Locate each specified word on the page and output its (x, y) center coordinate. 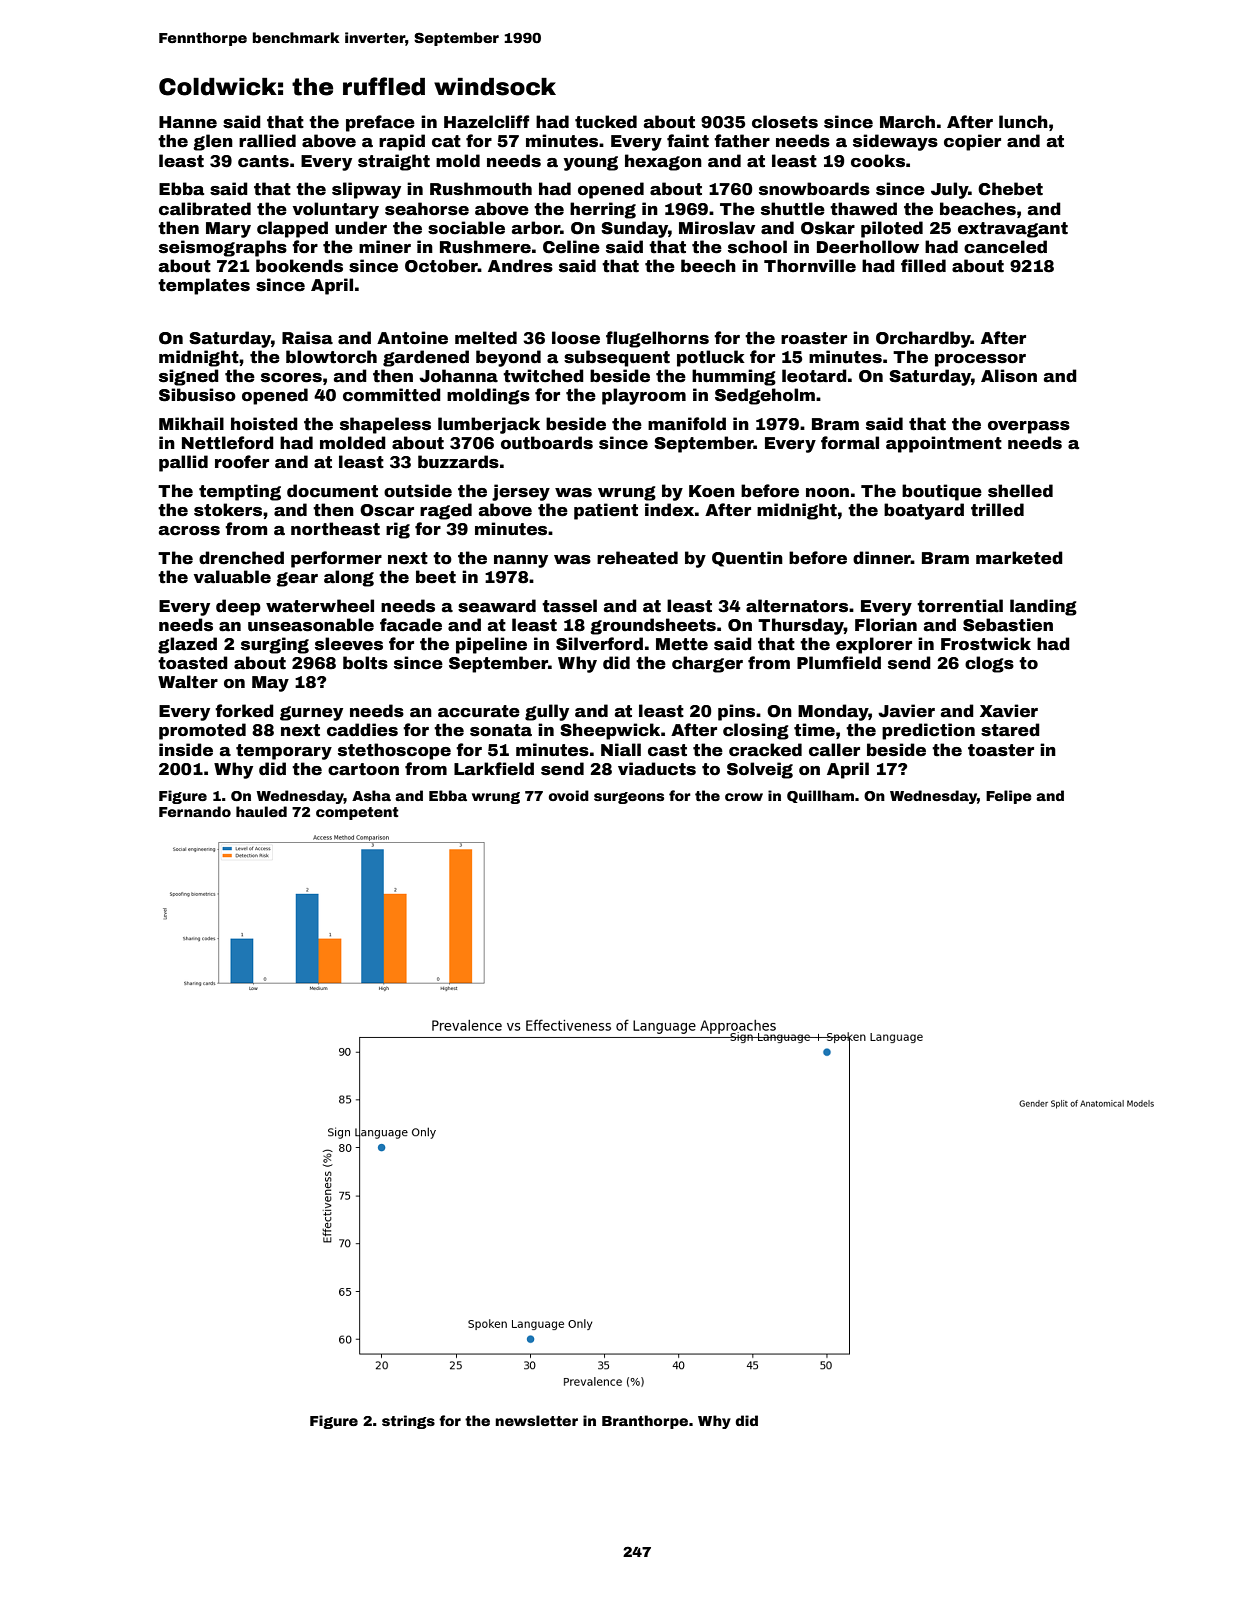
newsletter (536, 1420)
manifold (687, 424)
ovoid (569, 795)
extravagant (1013, 230)
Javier (906, 711)
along (349, 578)
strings (408, 1422)
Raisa (307, 338)
